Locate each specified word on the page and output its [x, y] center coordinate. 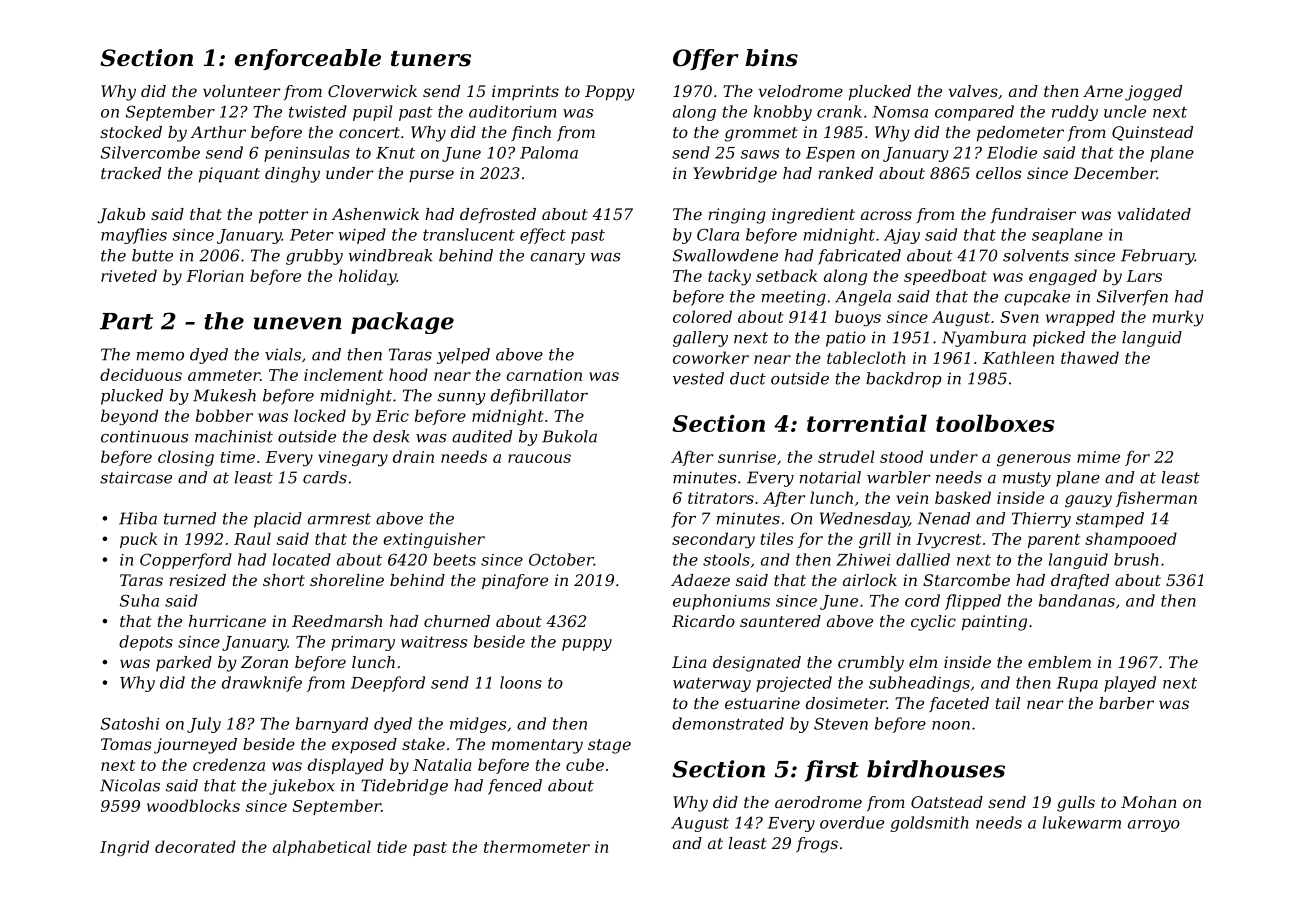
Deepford [388, 684]
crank [839, 111]
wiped [362, 236]
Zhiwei [863, 559]
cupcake [1037, 298]
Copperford [186, 561]
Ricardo [703, 621]
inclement [343, 374]
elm [923, 662]
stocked [131, 132]
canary [557, 259]
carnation [544, 375]
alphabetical [322, 848]
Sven [1019, 317]
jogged [1153, 93]
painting [994, 623]
